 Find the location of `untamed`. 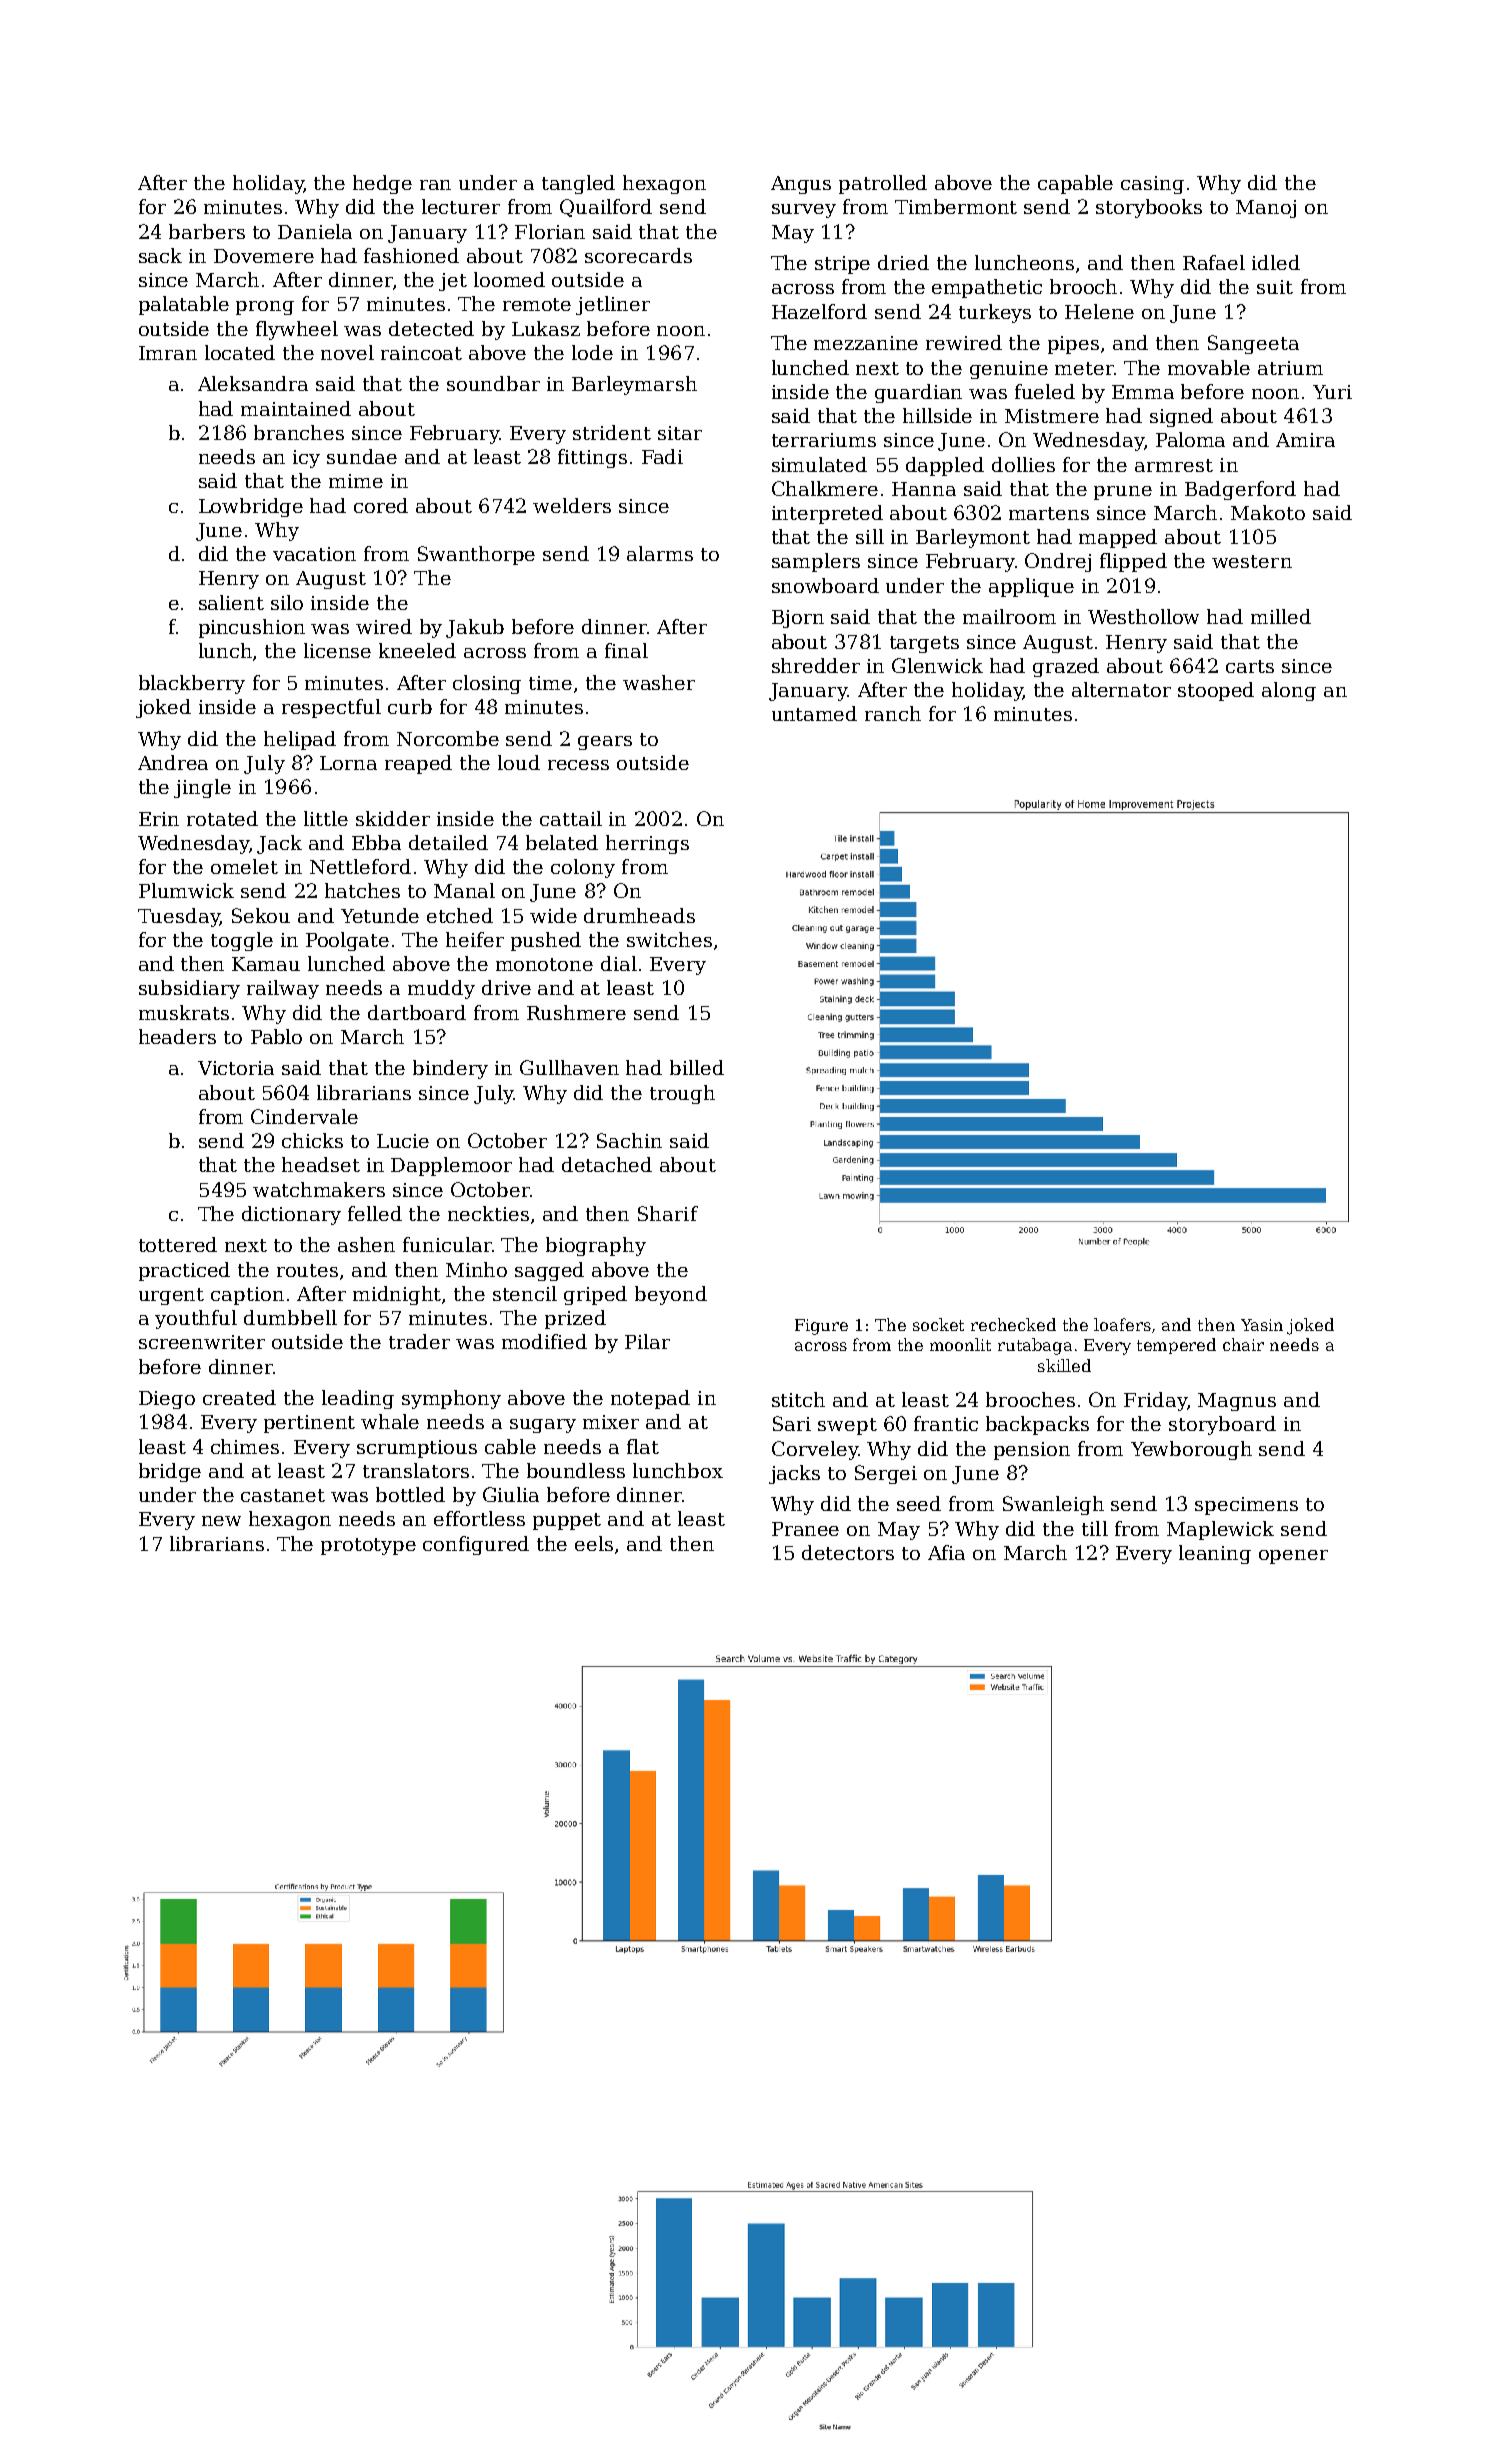

untamed is located at coordinates (814, 713).
